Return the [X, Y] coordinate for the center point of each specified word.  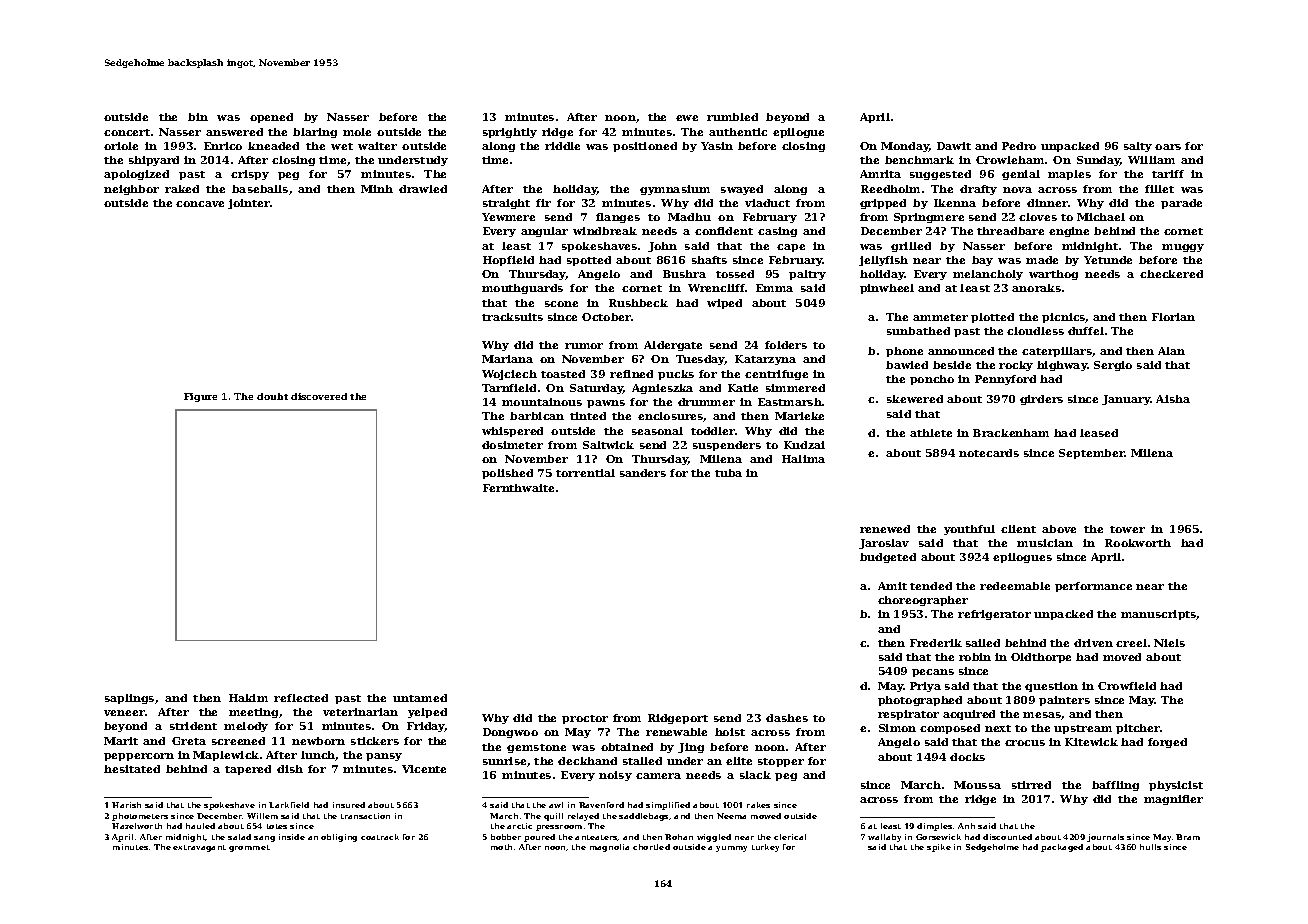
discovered [319, 396]
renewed [885, 529]
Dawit [954, 146]
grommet [249, 848]
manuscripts [1159, 615]
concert [127, 132]
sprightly [510, 133]
